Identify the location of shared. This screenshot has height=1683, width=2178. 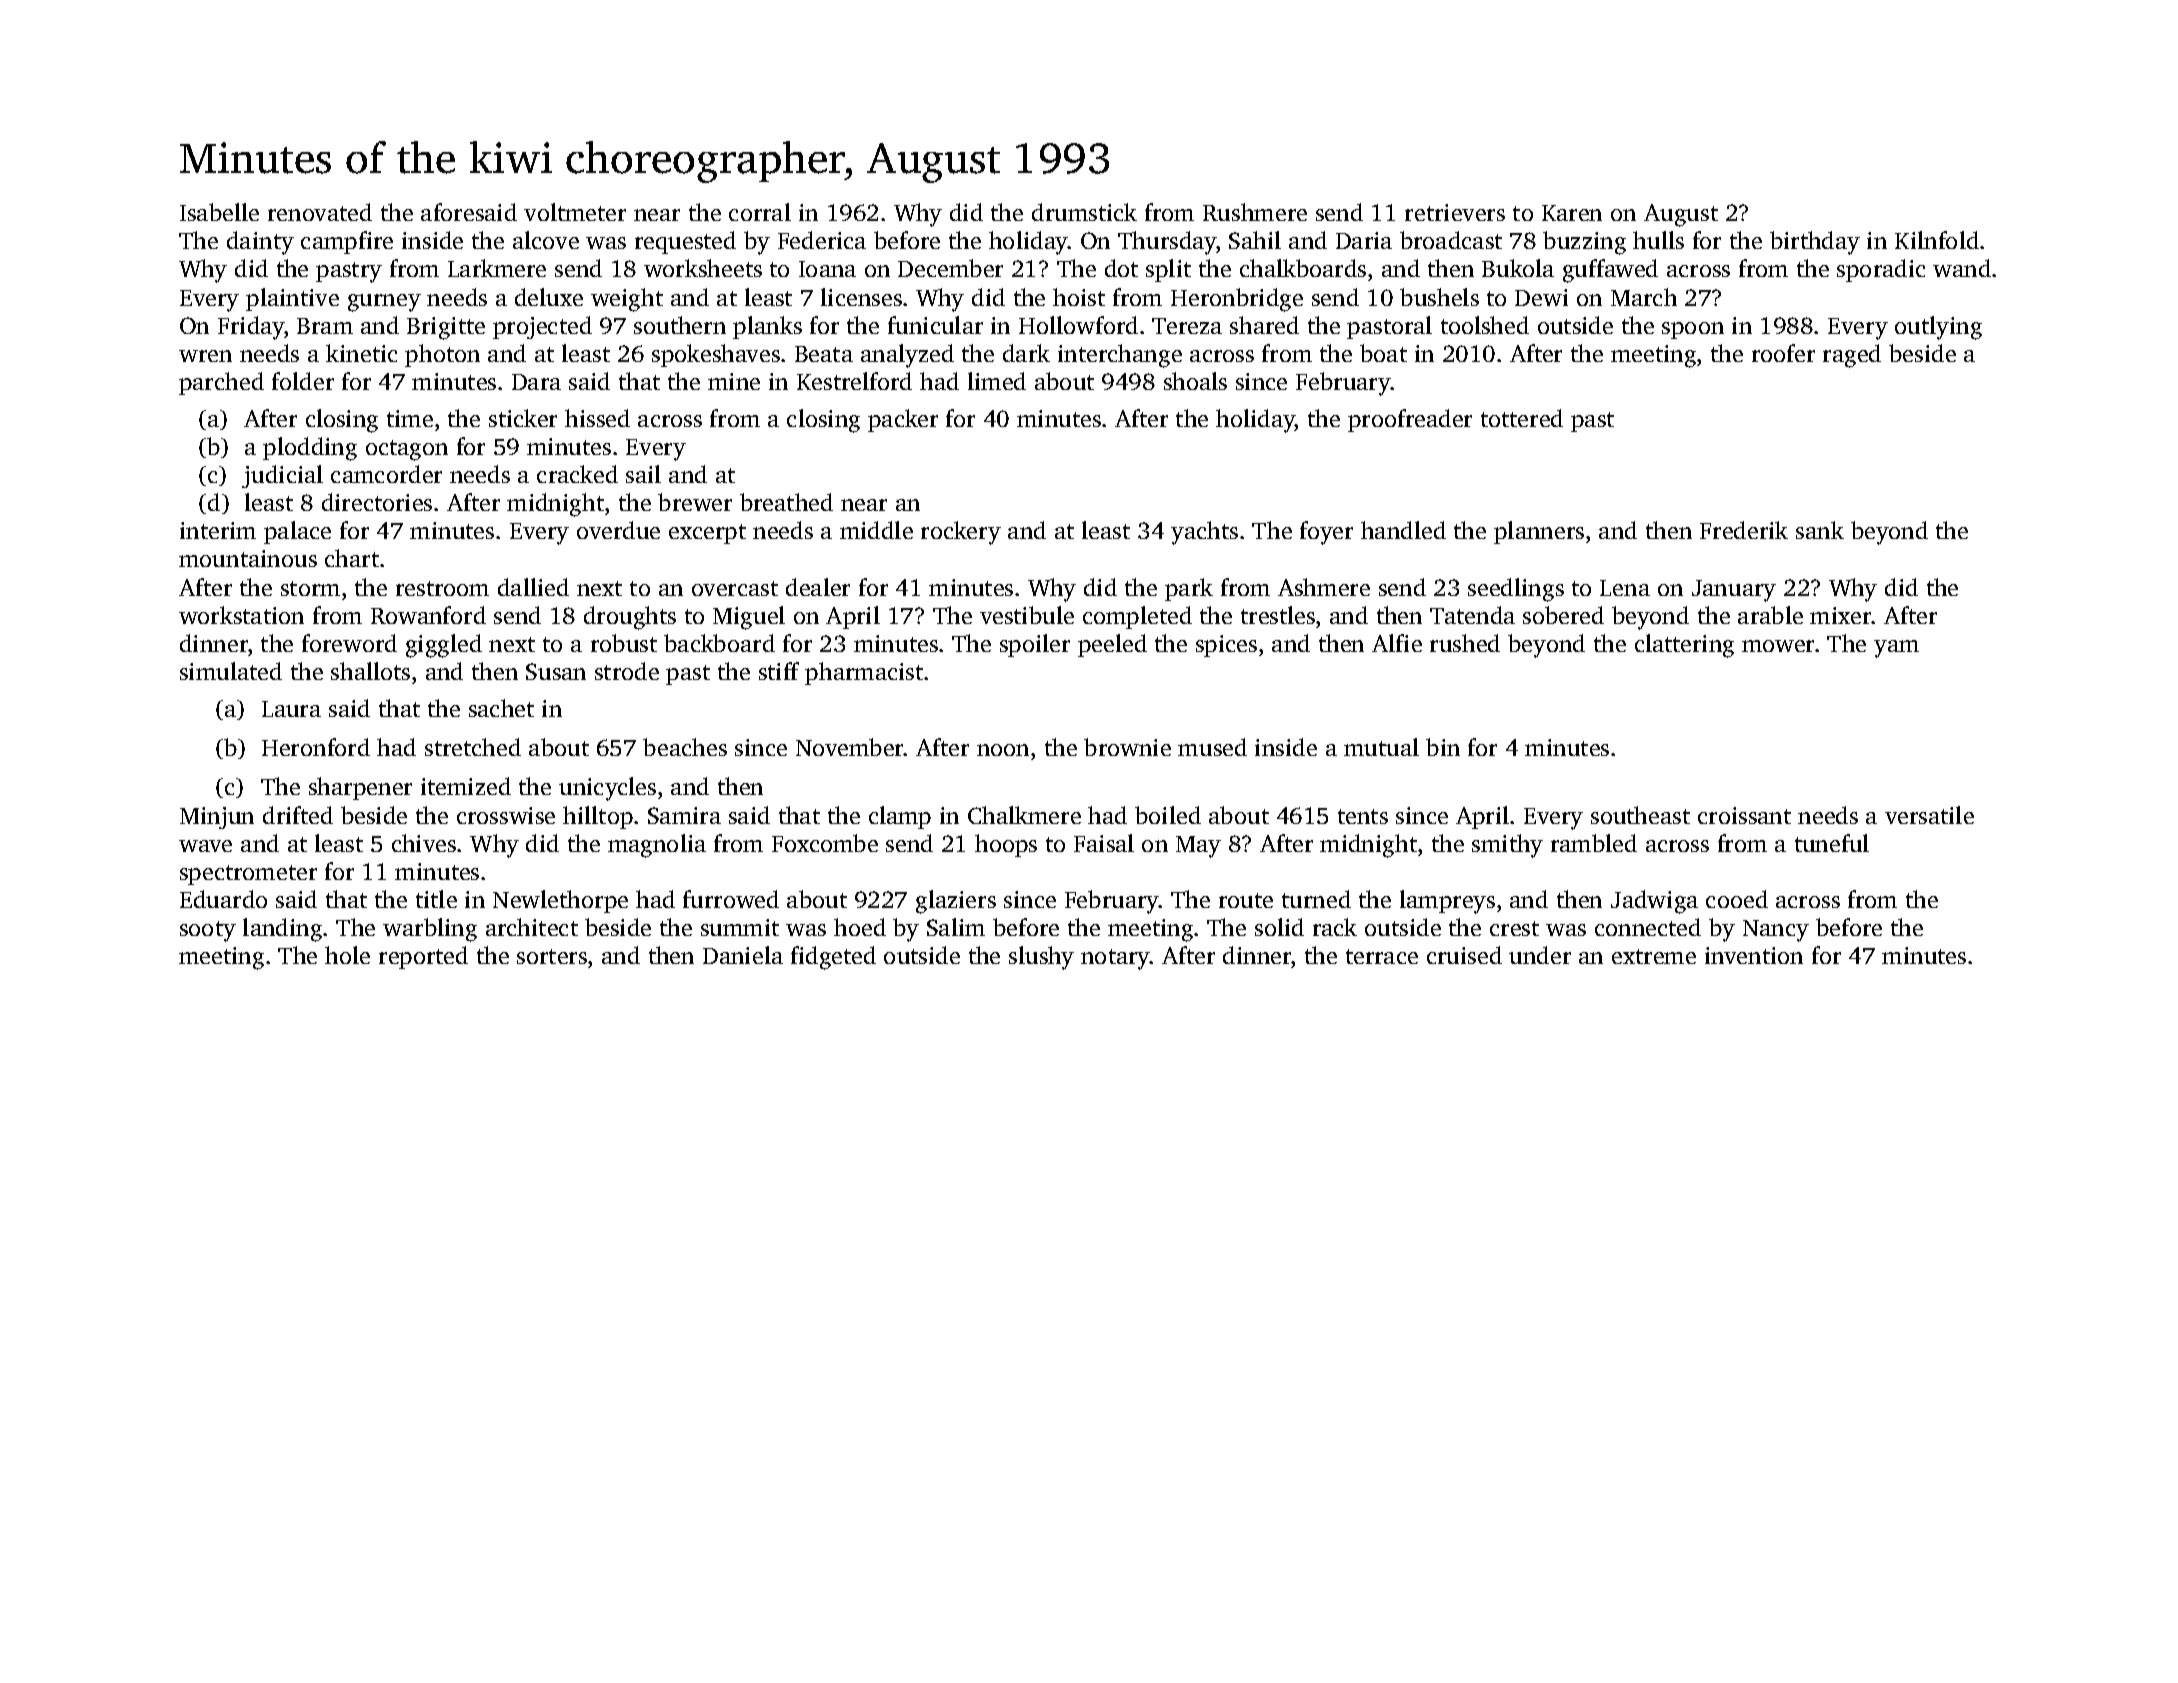
(1264, 325).
